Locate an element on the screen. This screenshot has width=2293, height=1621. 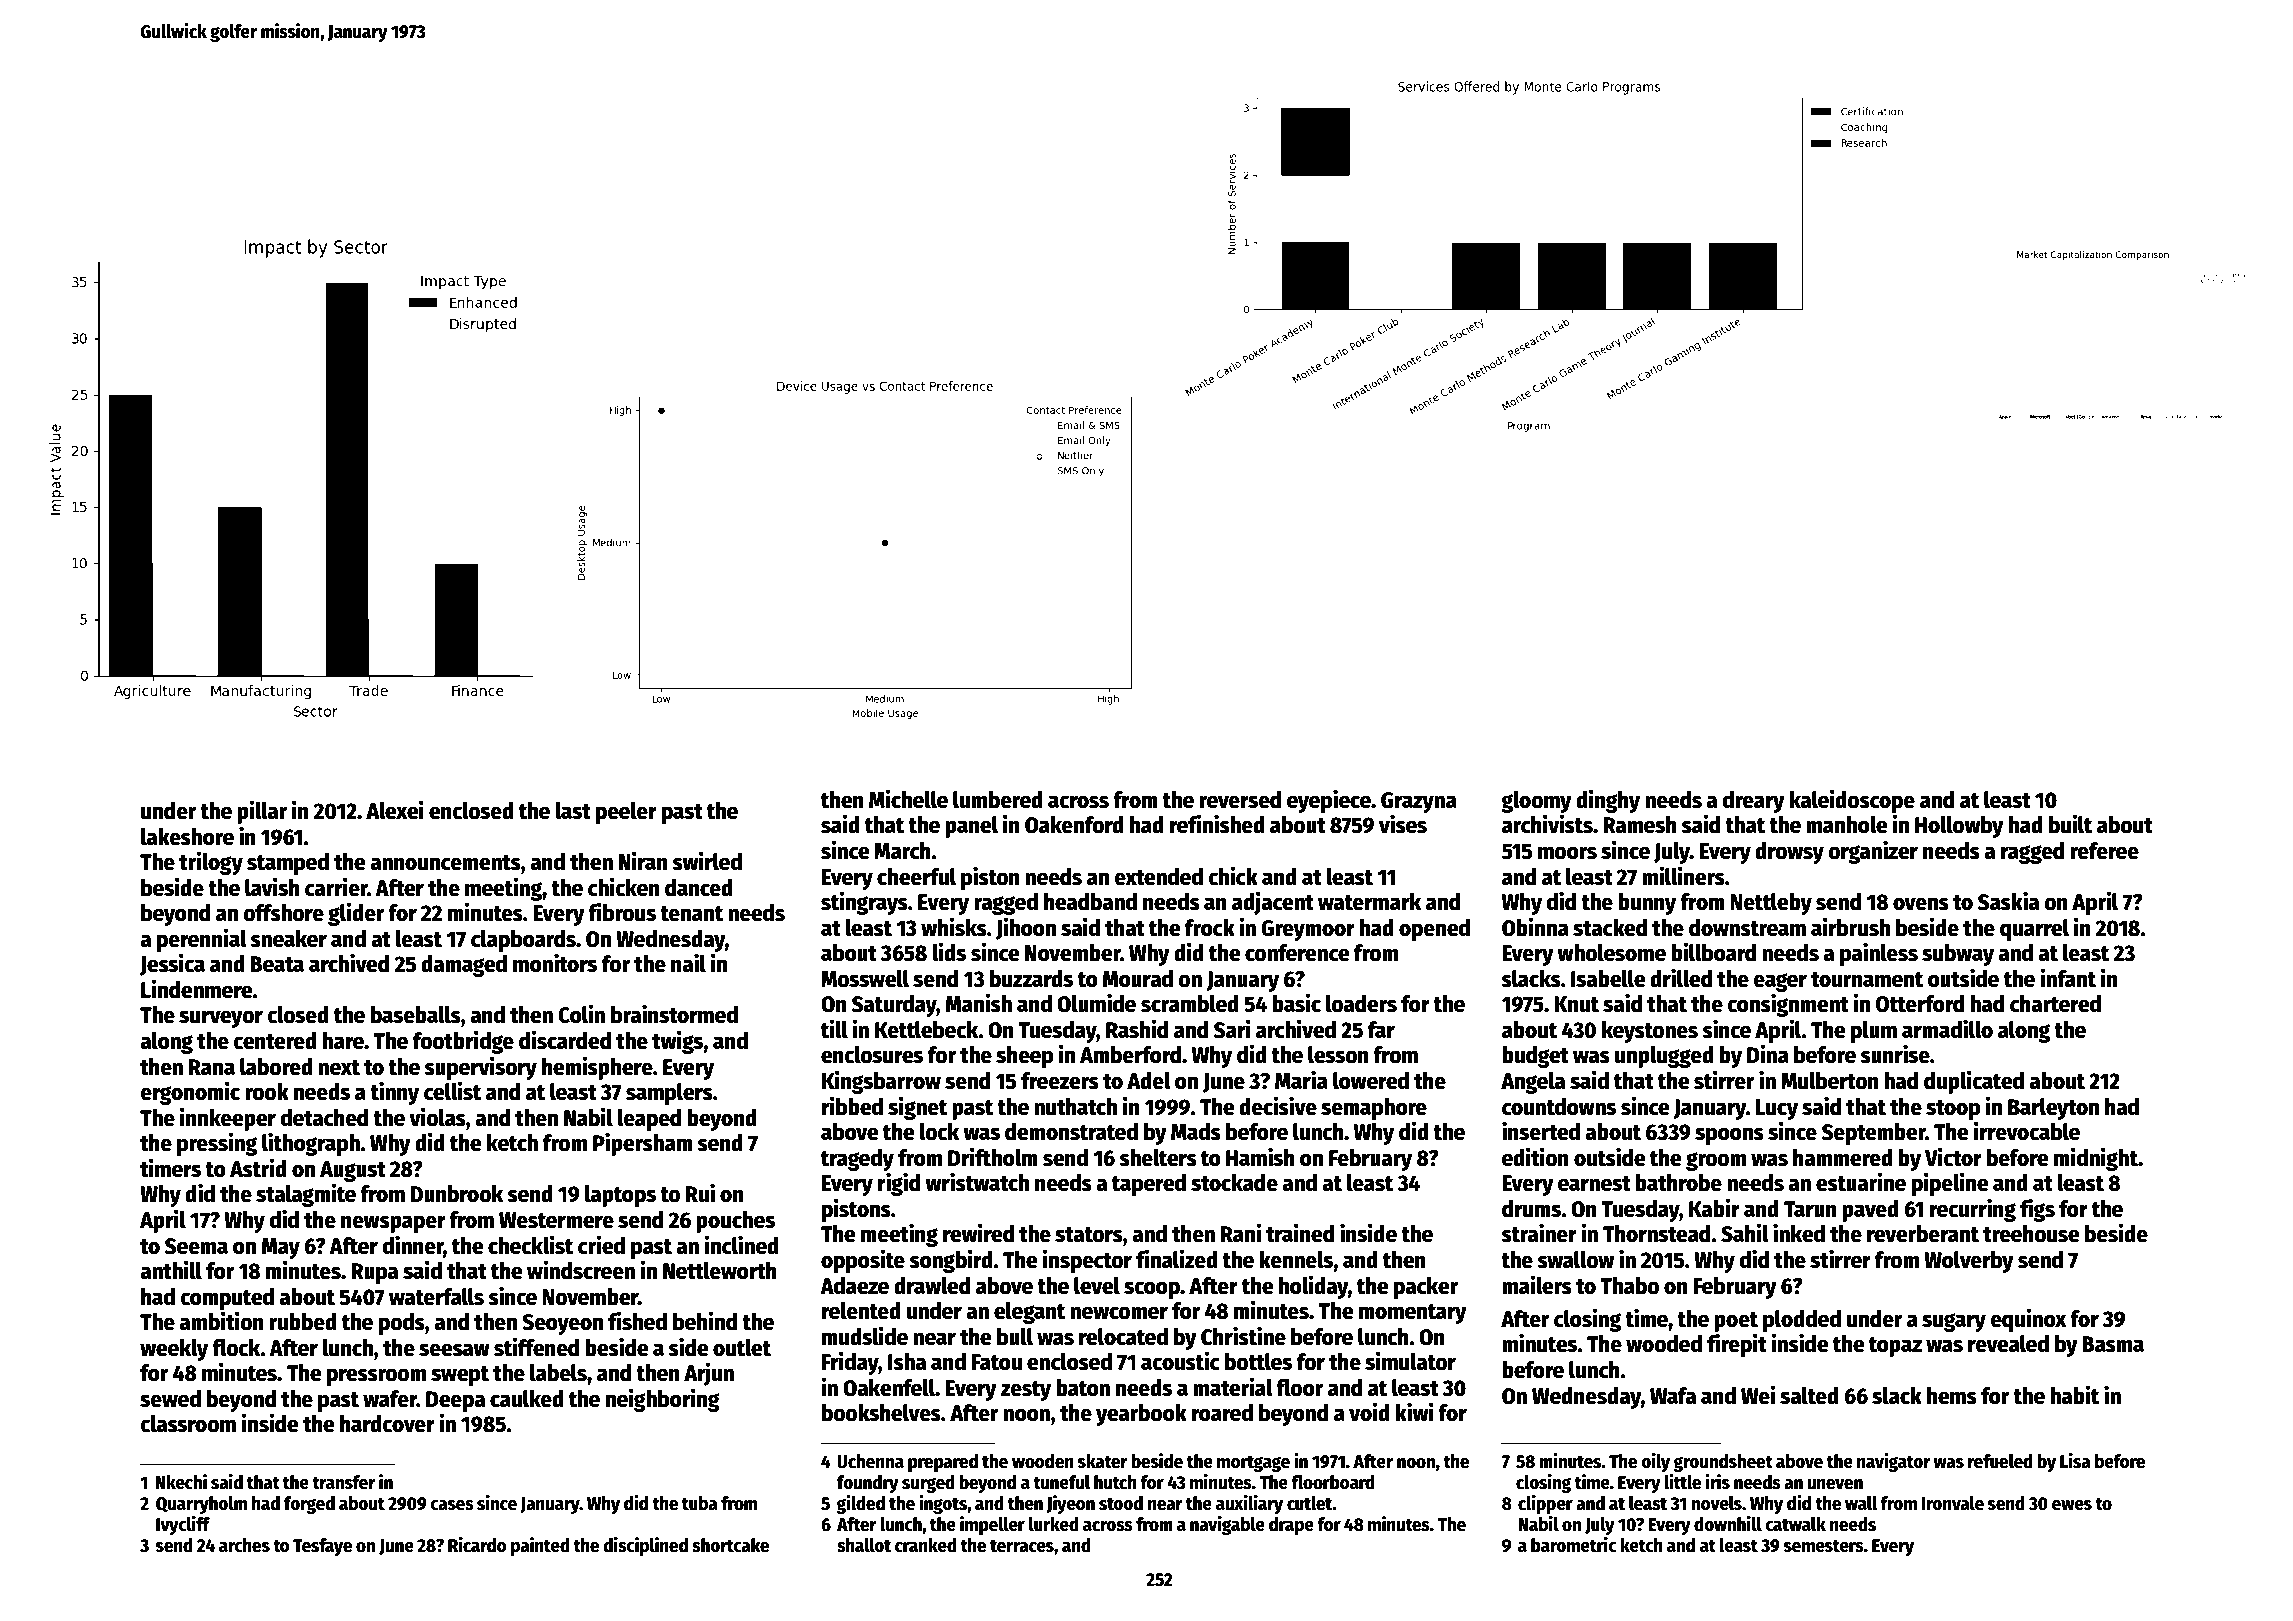
Manish is located at coordinates (979, 1003).
